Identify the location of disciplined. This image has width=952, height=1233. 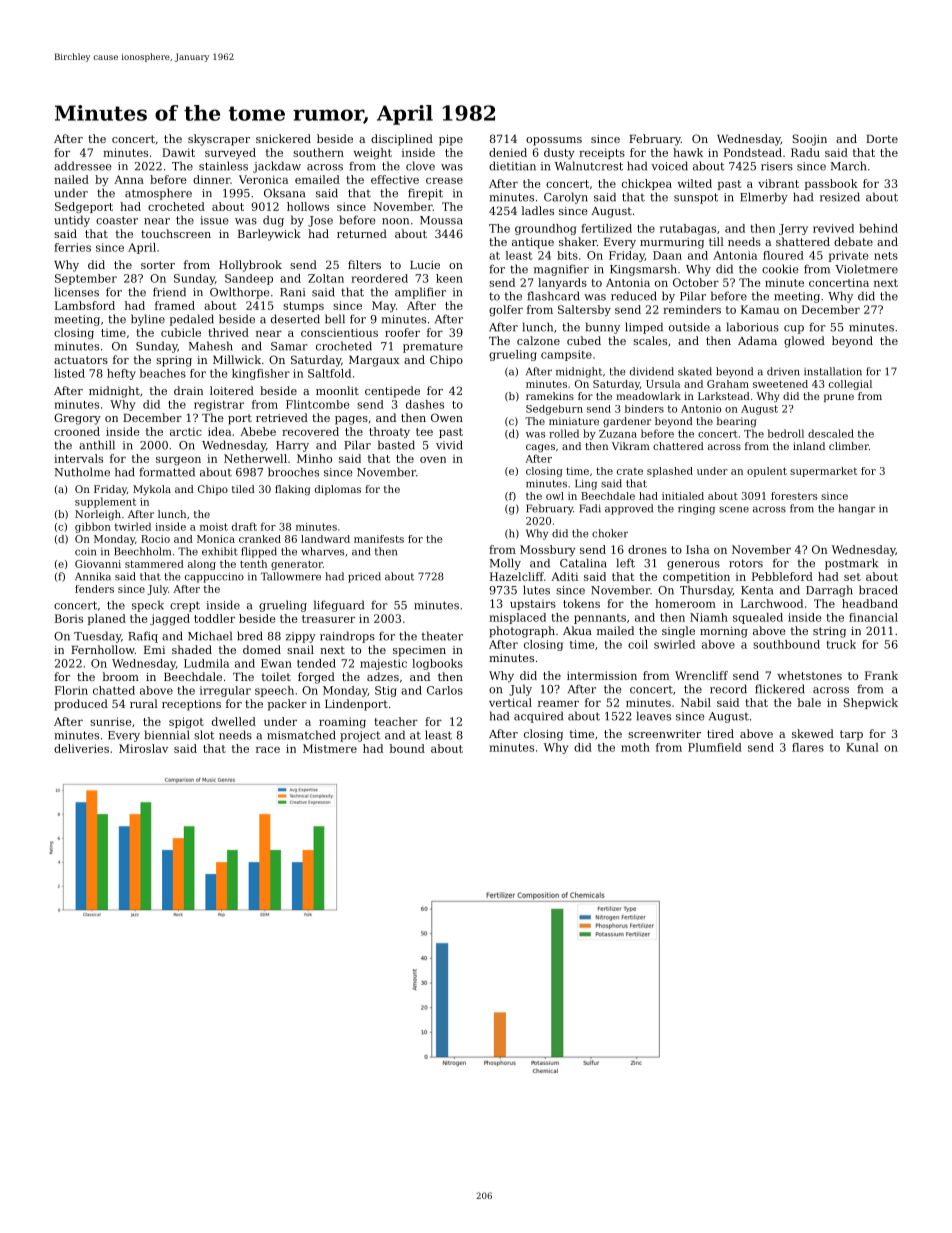
(402, 140).
